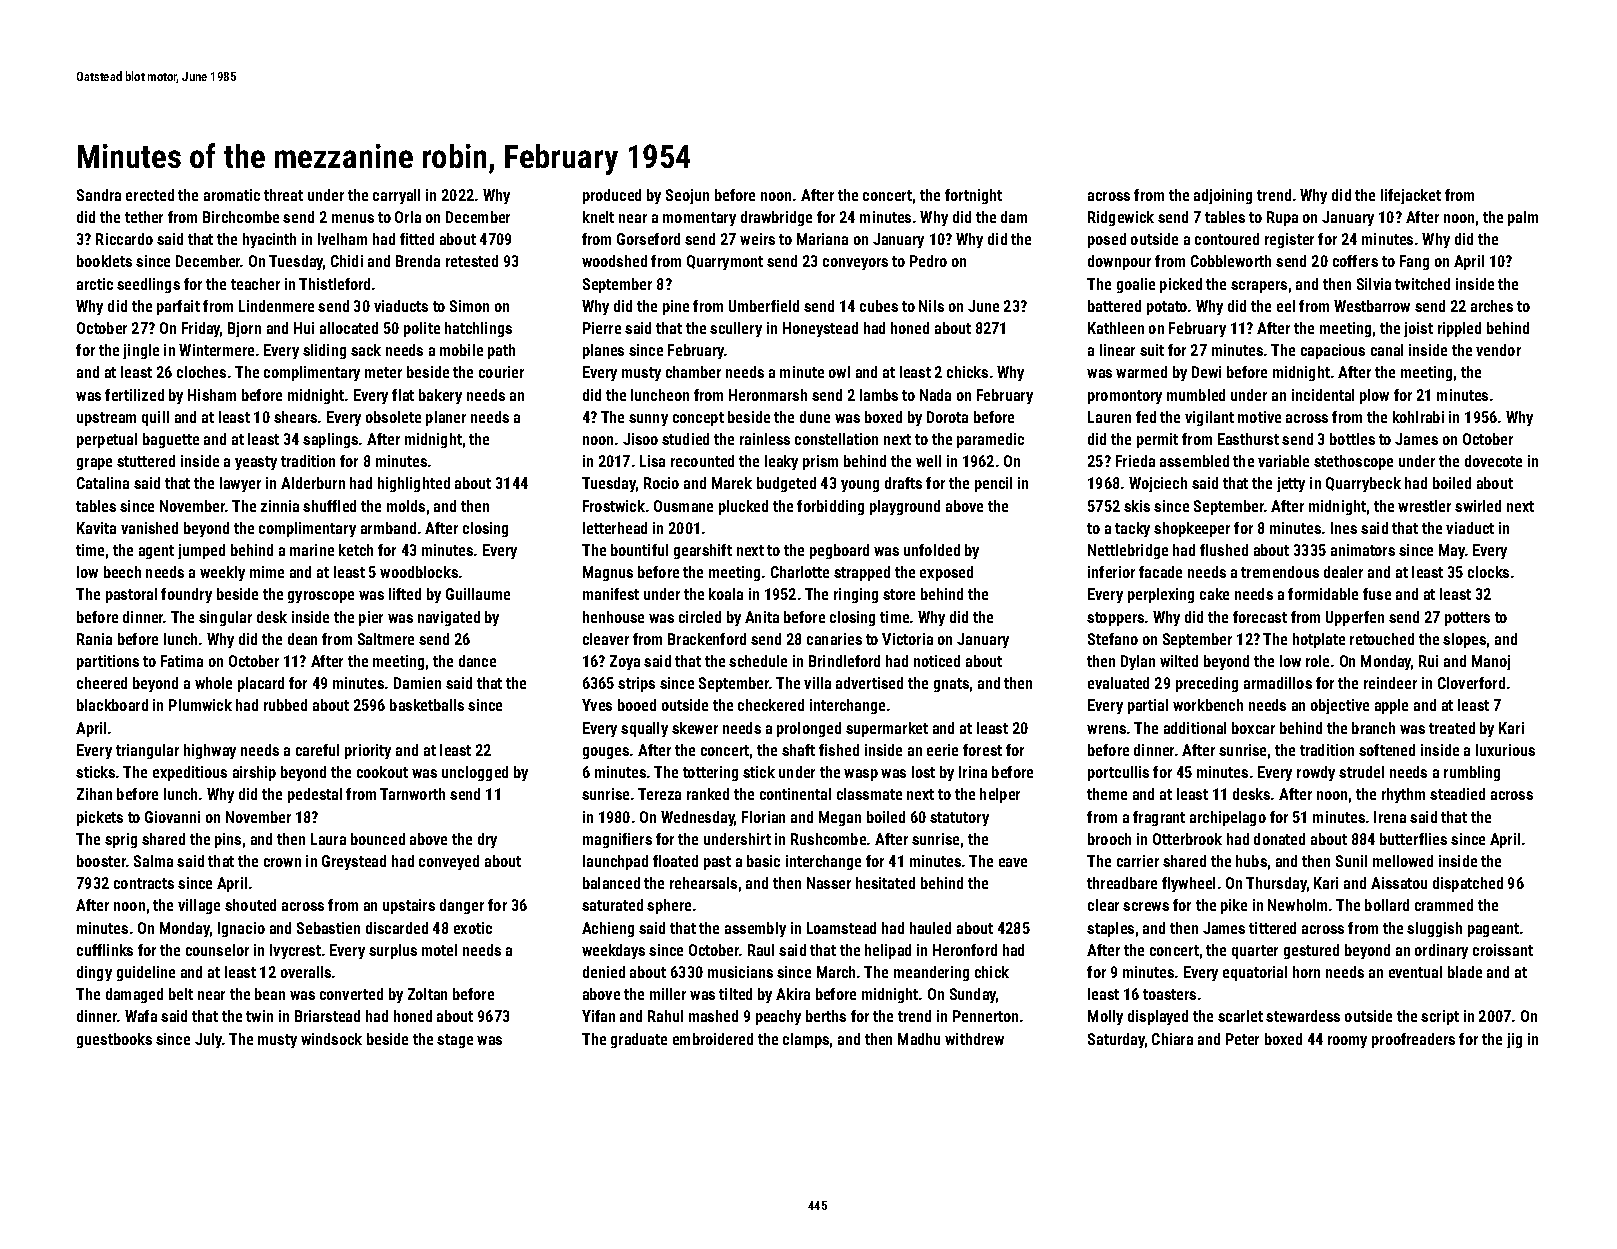  I want to click on drawbridge, so click(776, 218).
